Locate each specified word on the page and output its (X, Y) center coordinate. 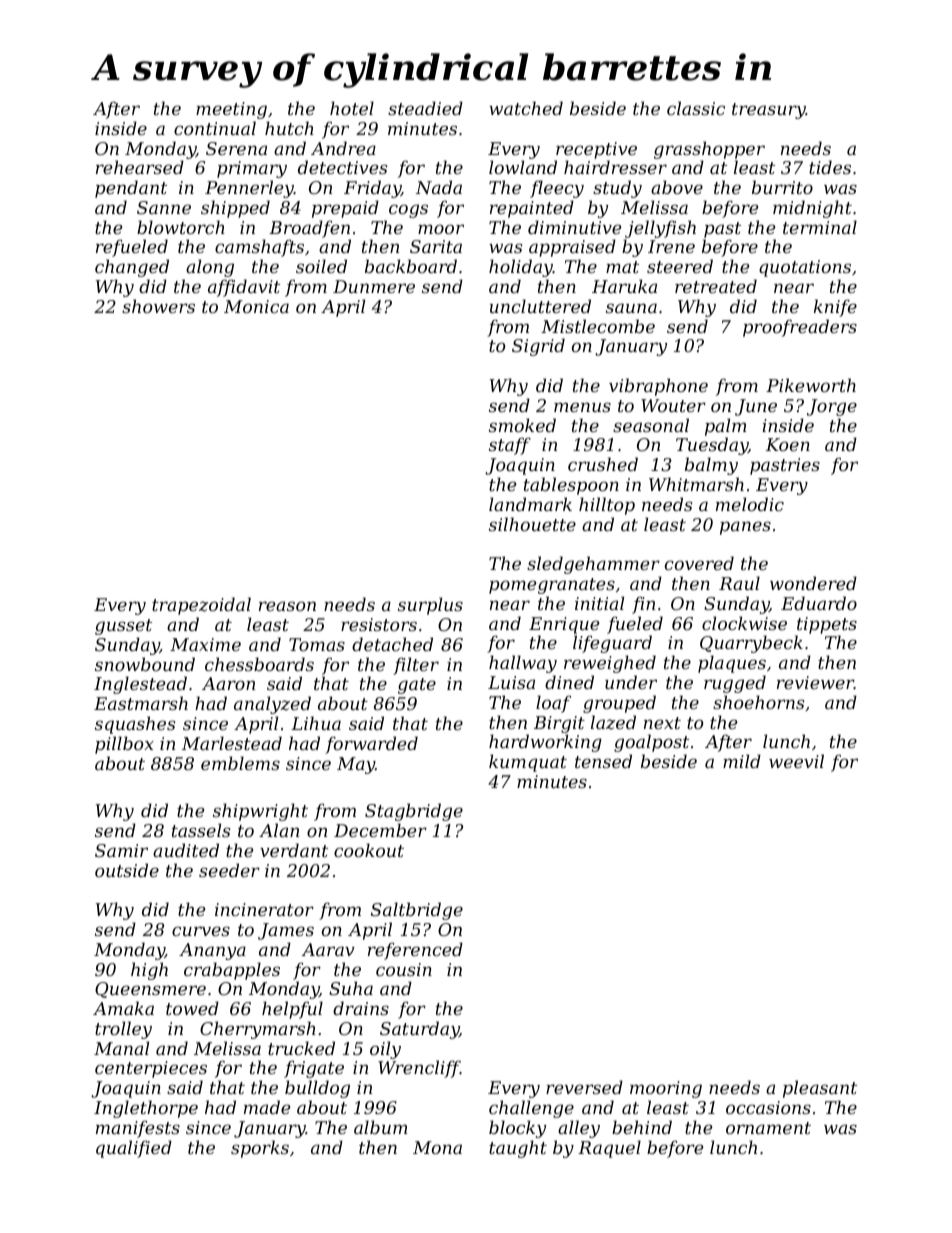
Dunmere (374, 286)
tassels (201, 830)
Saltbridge (417, 911)
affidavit (244, 288)
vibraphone (658, 387)
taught (518, 1149)
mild (742, 761)
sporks (260, 1149)
